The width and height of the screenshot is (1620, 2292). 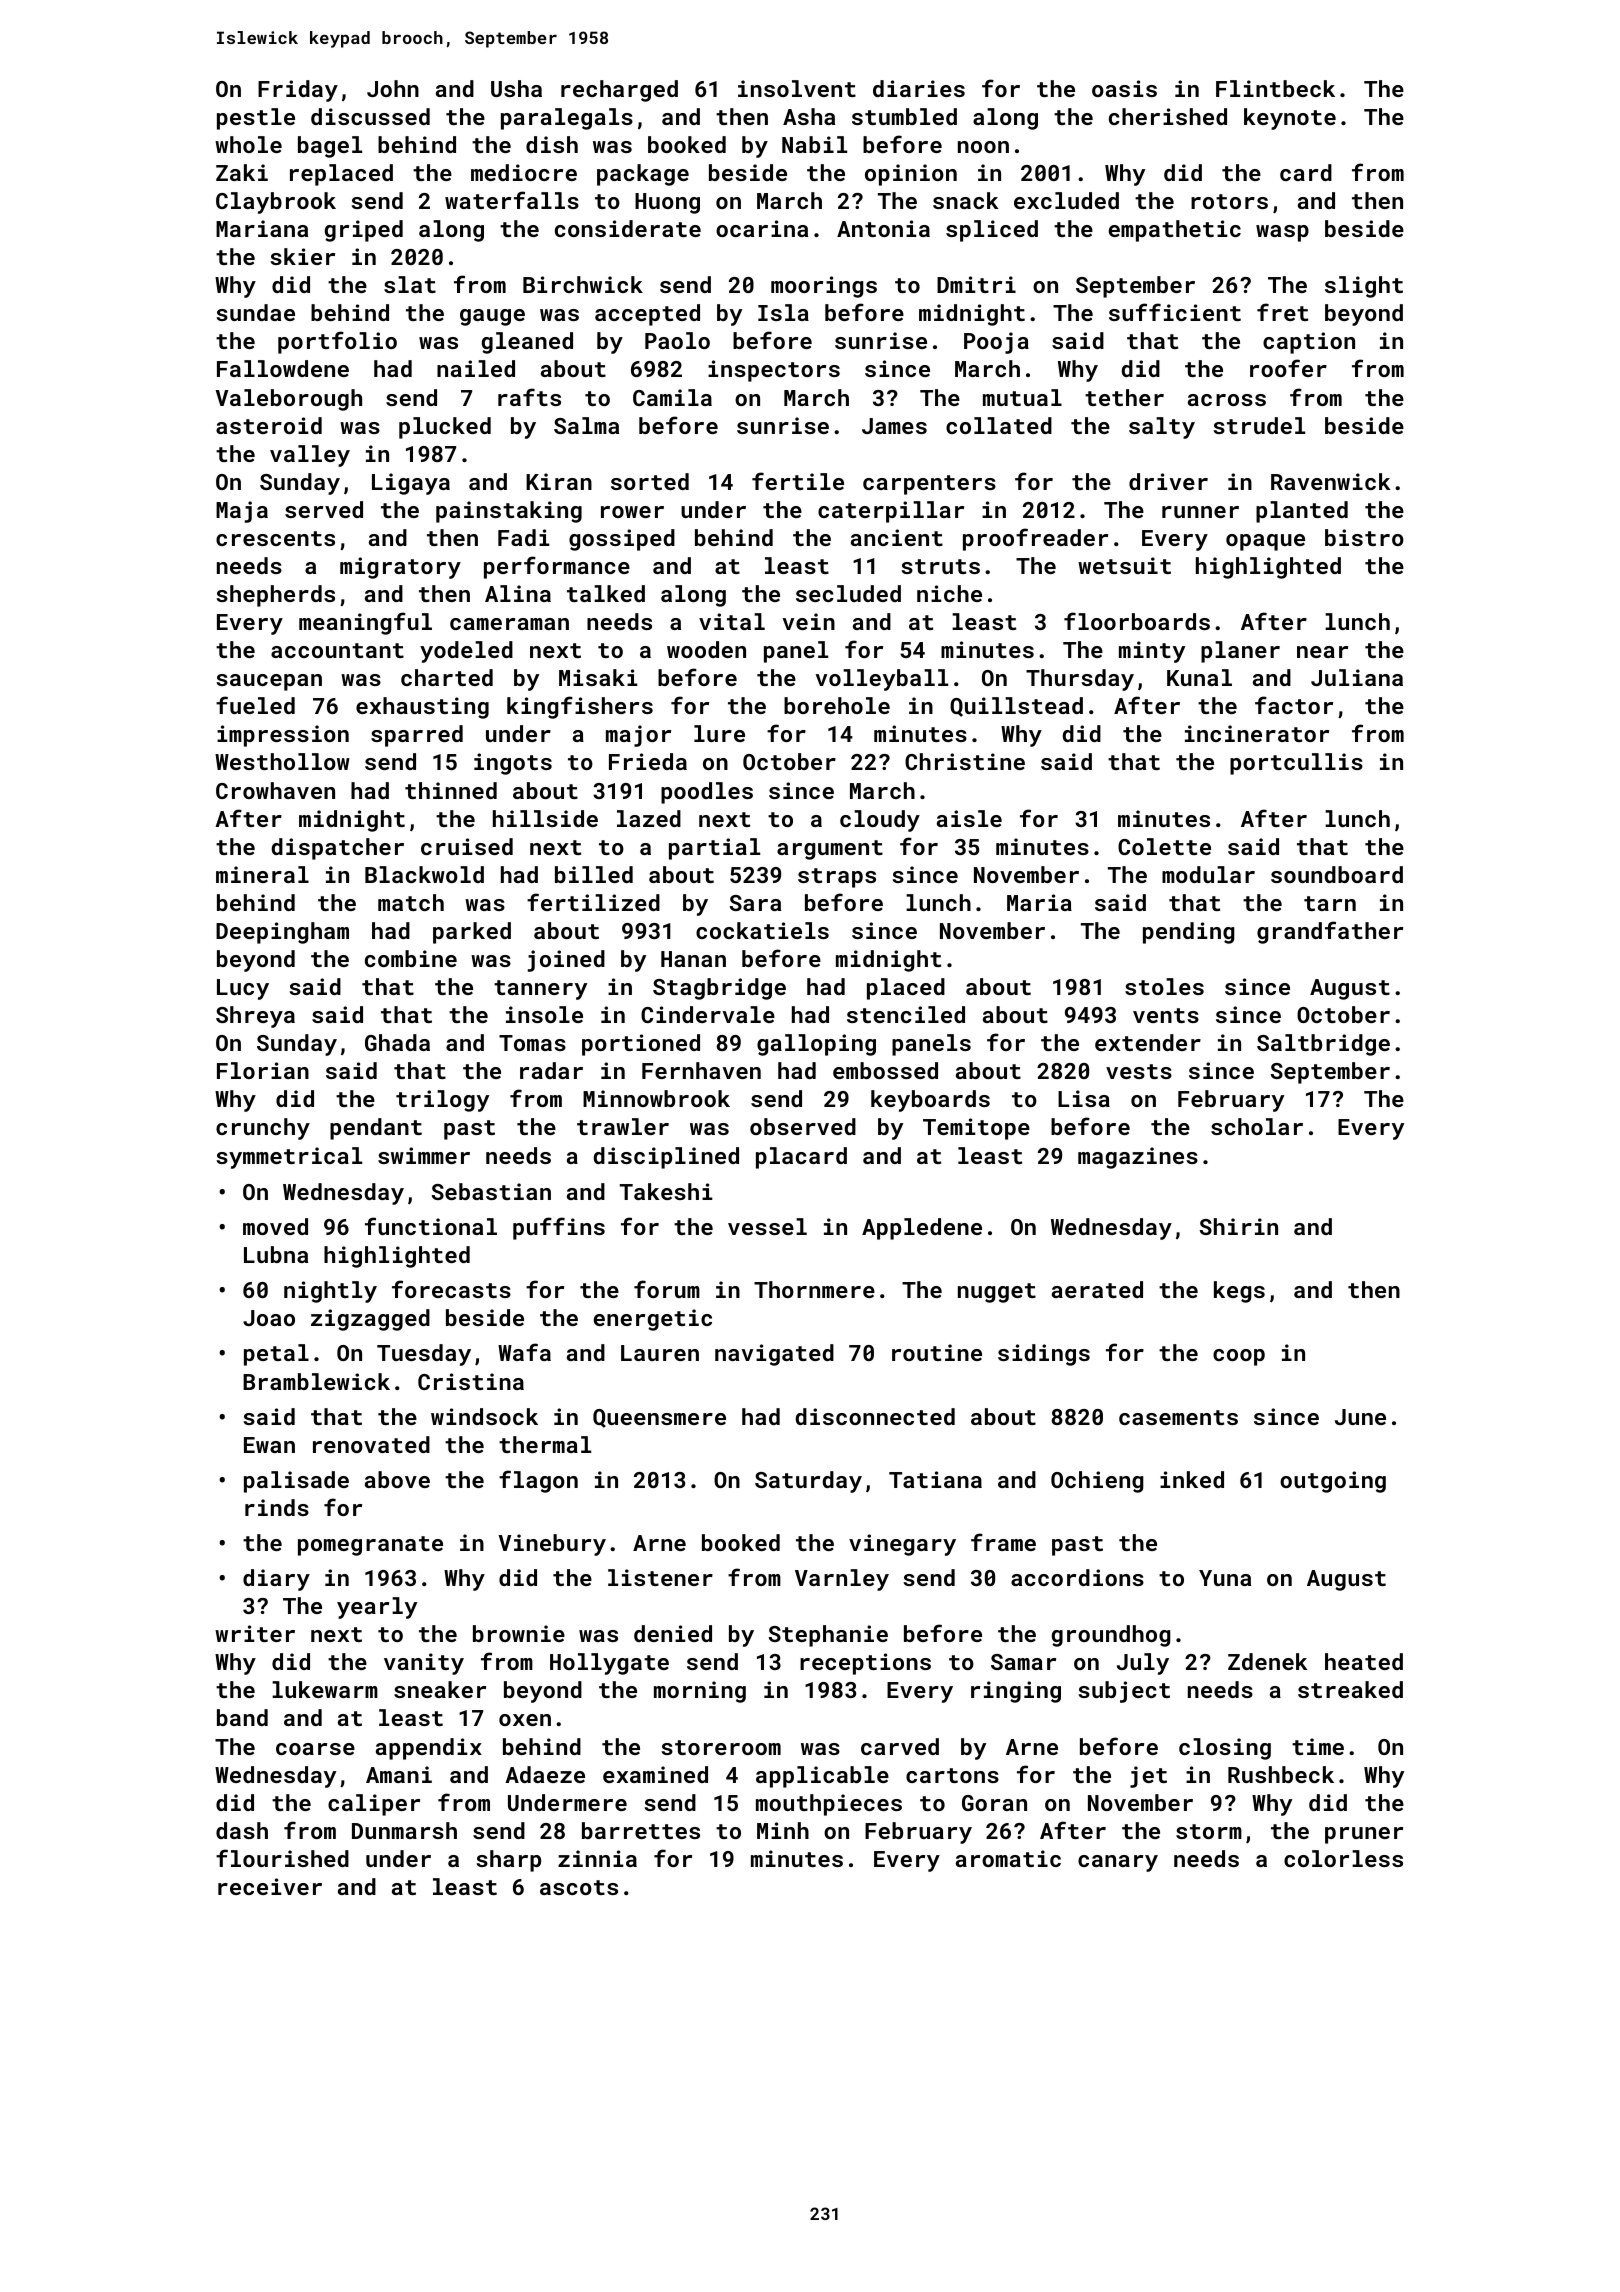 What do you see at coordinates (1343, 1858) in the screenshot?
I see `colorless` at bounding box center [1343, 1858].
